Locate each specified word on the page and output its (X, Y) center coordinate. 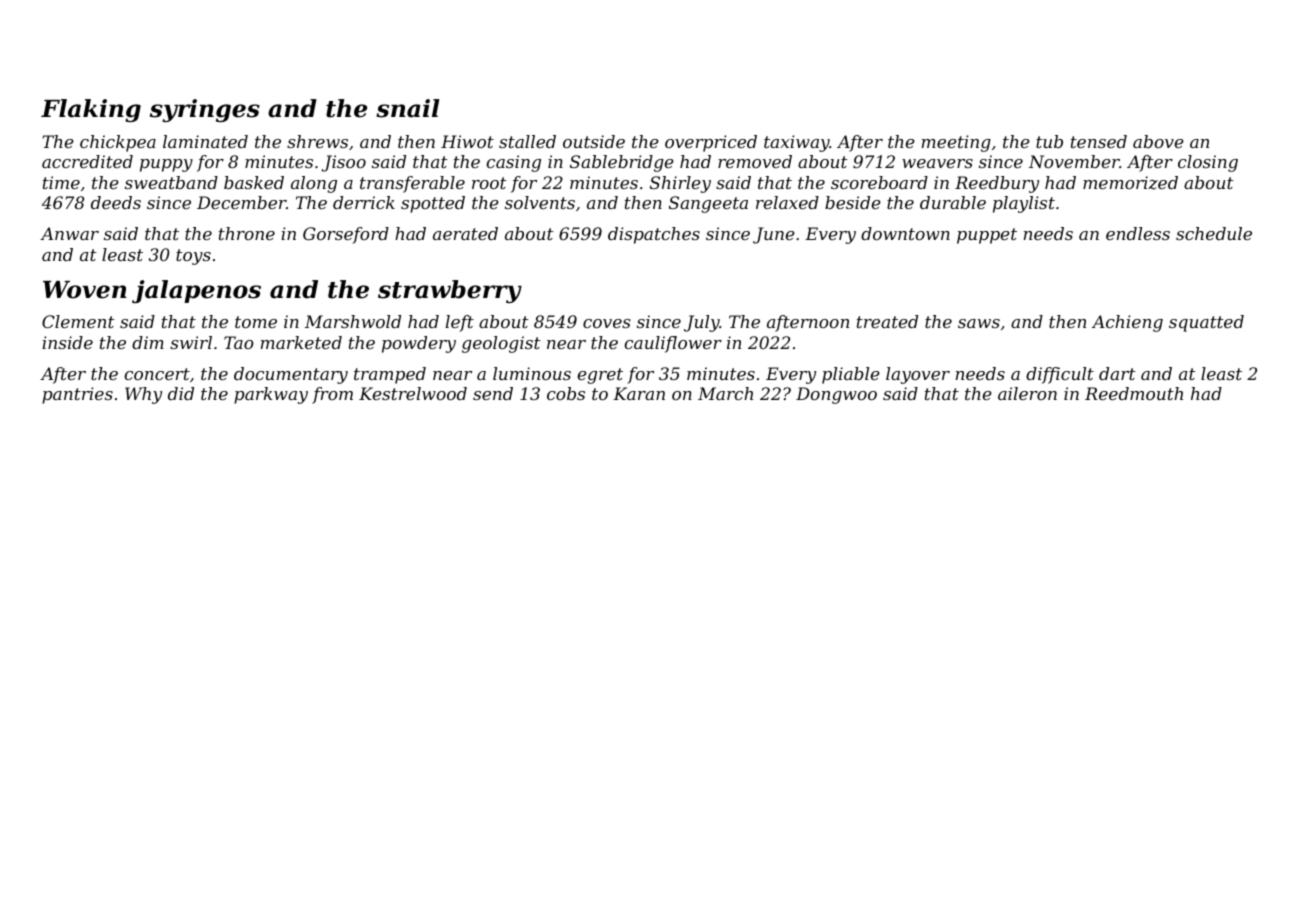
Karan (639, 393)
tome (256, 322)
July (702, 323)
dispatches (654, 235)
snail (408, 108)
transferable (412, 184)
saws (979, 323)
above (1158, 141)
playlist (1024, 204)
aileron (1027, 393)
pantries (77, 395)
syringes (205, 110)
